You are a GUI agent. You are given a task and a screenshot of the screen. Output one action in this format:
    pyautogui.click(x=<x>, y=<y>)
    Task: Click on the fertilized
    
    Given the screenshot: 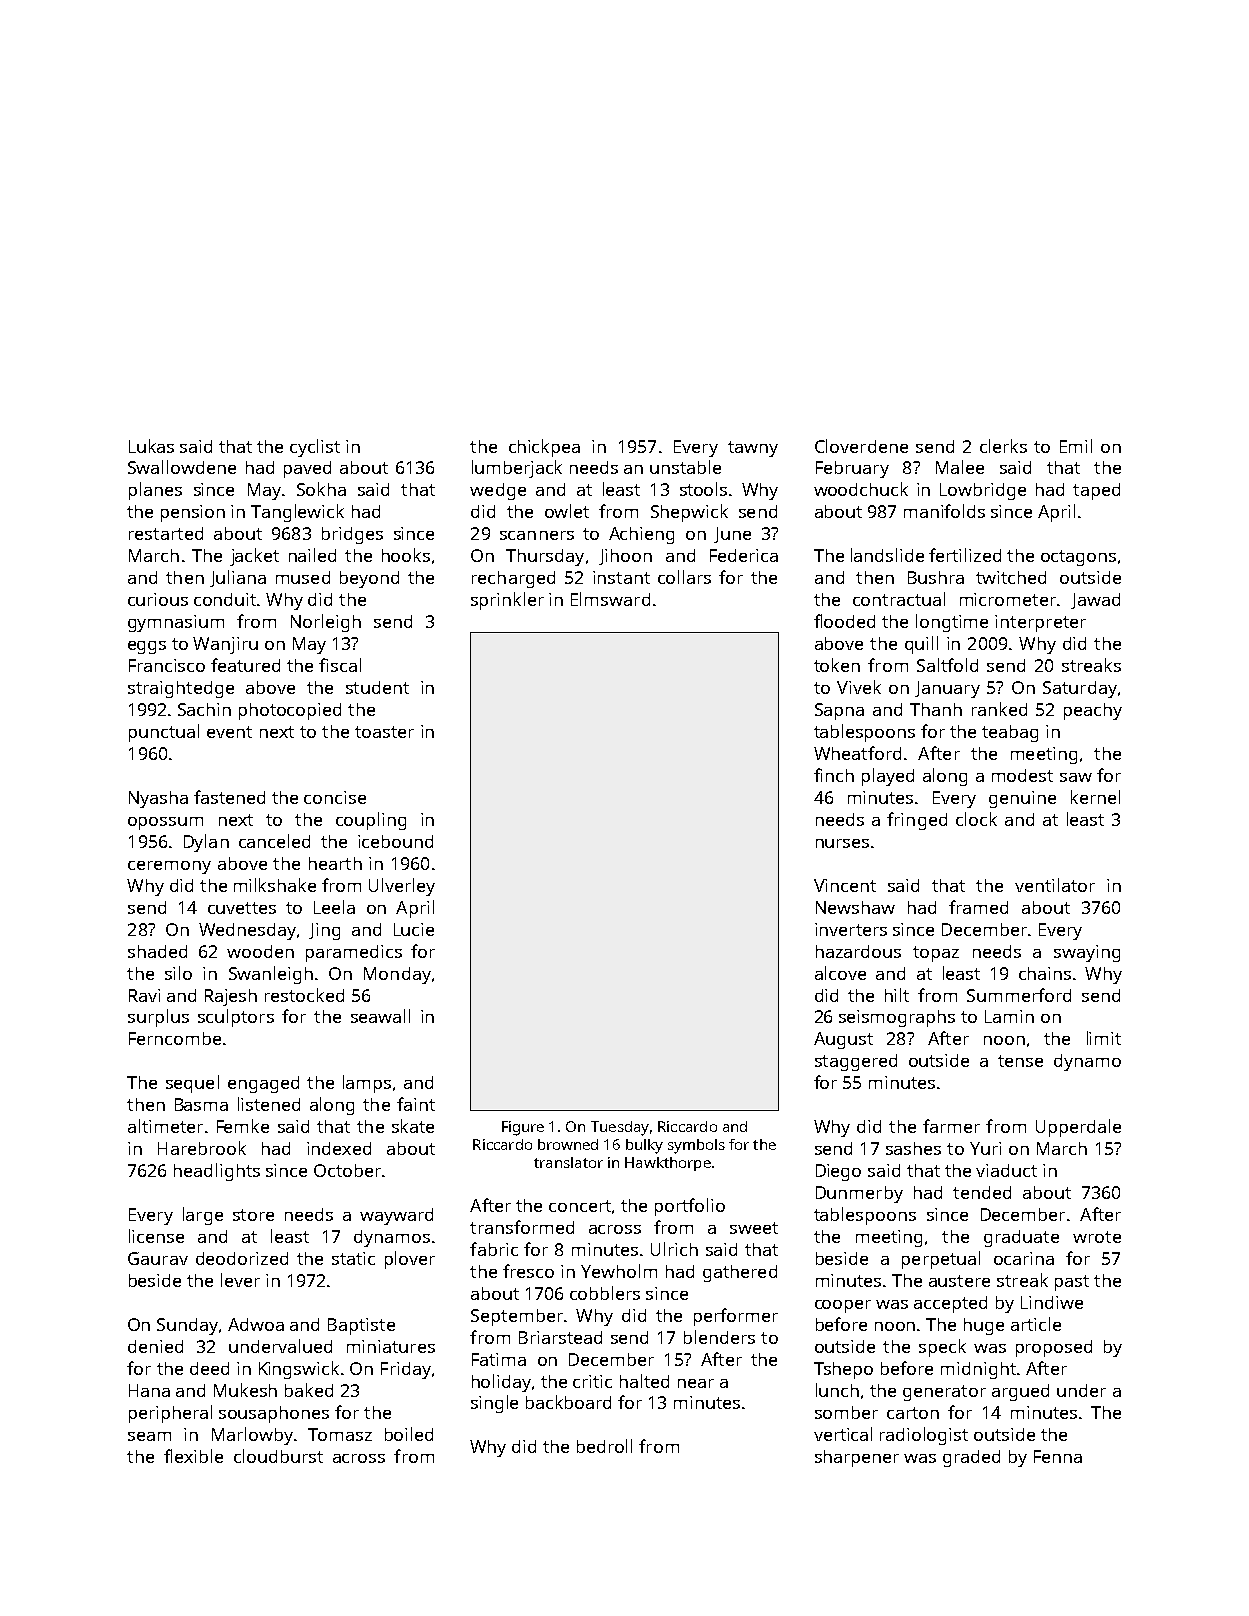 What is the action you would take?
    pyautogui.click(x=965, y=555)
